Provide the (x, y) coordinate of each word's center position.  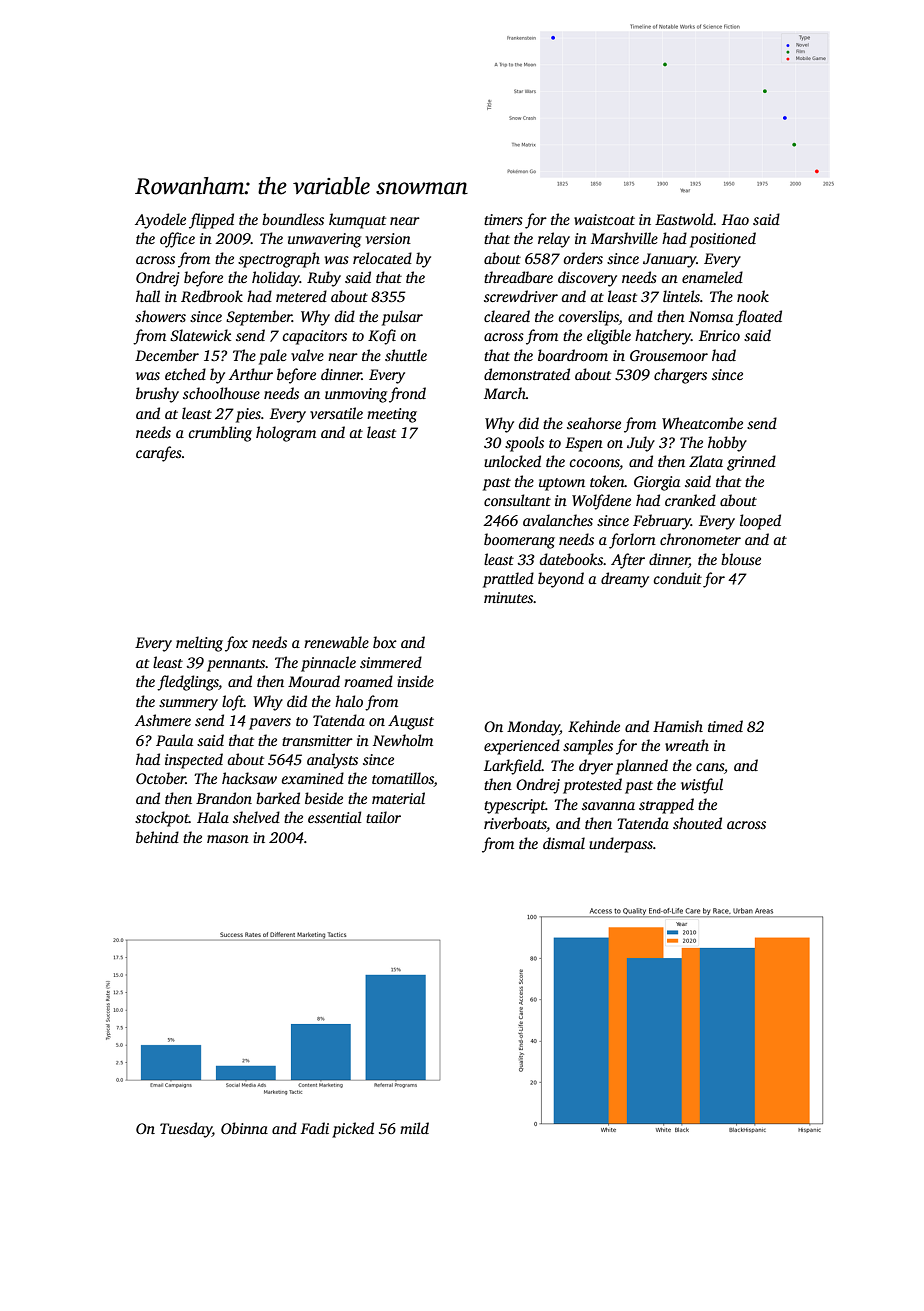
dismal (564, 843)
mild (414, 1128)
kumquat (357, 221)
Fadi (315, 1128)
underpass (621, 845)
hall (148, 296)
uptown (562, 484)
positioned (723, 240)
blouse (741, 559)
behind (157, 837)
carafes (159, 454)
